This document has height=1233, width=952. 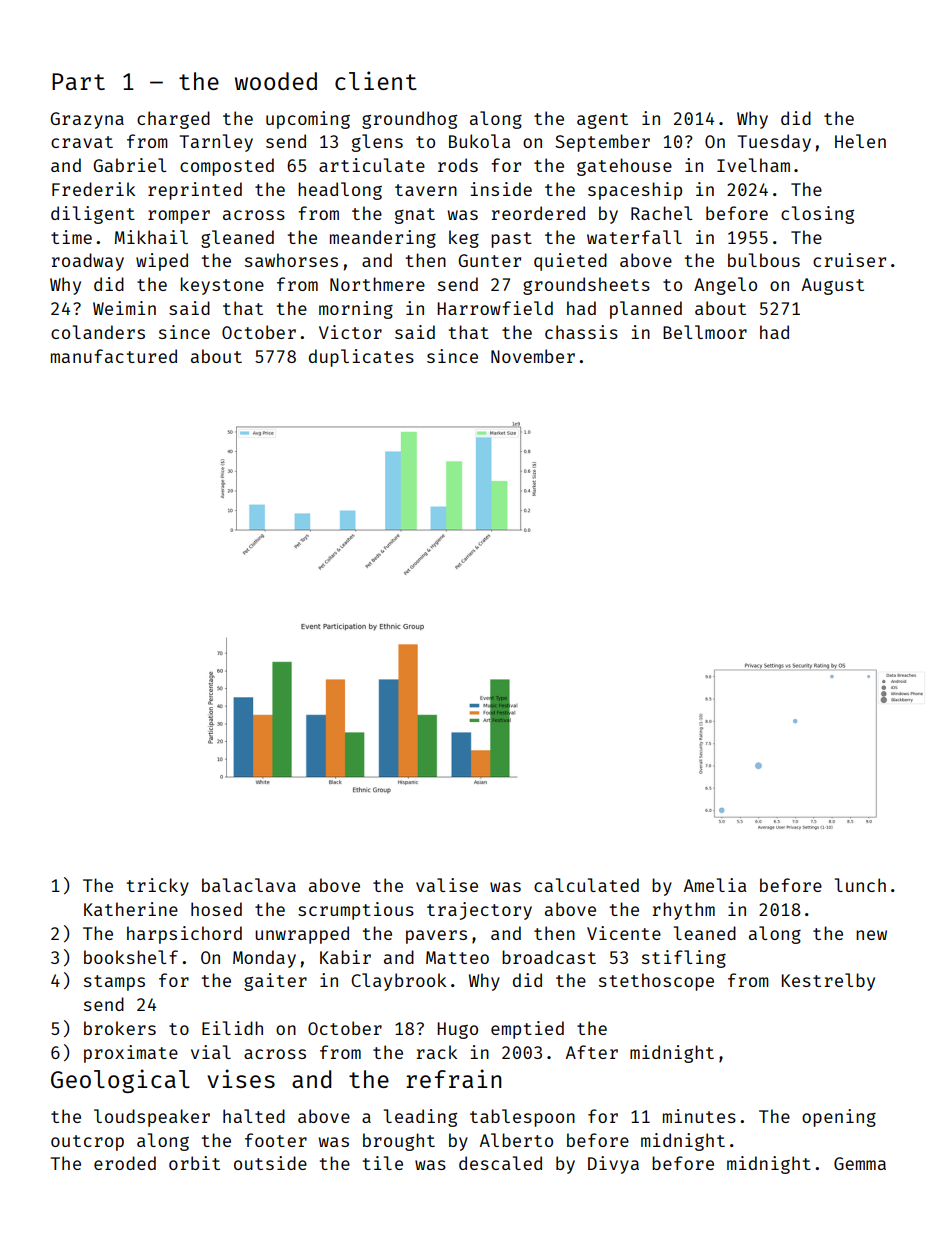 What do you see at coordinates (586, 885) in the document?
I see `calculated` at bounding box center [586, 885].
